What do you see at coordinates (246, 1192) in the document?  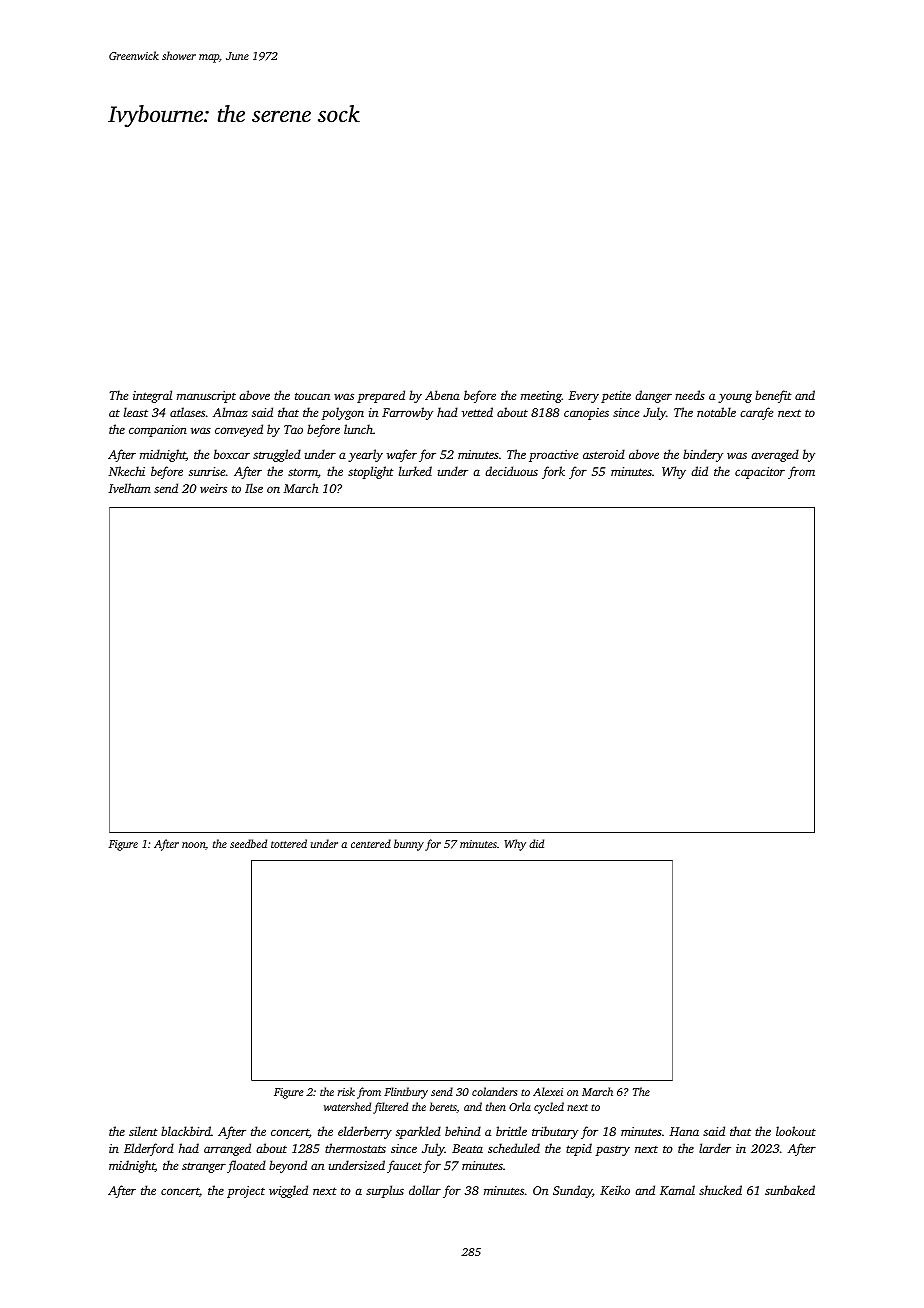 I see `project` at bounding box center [246, 1192].
